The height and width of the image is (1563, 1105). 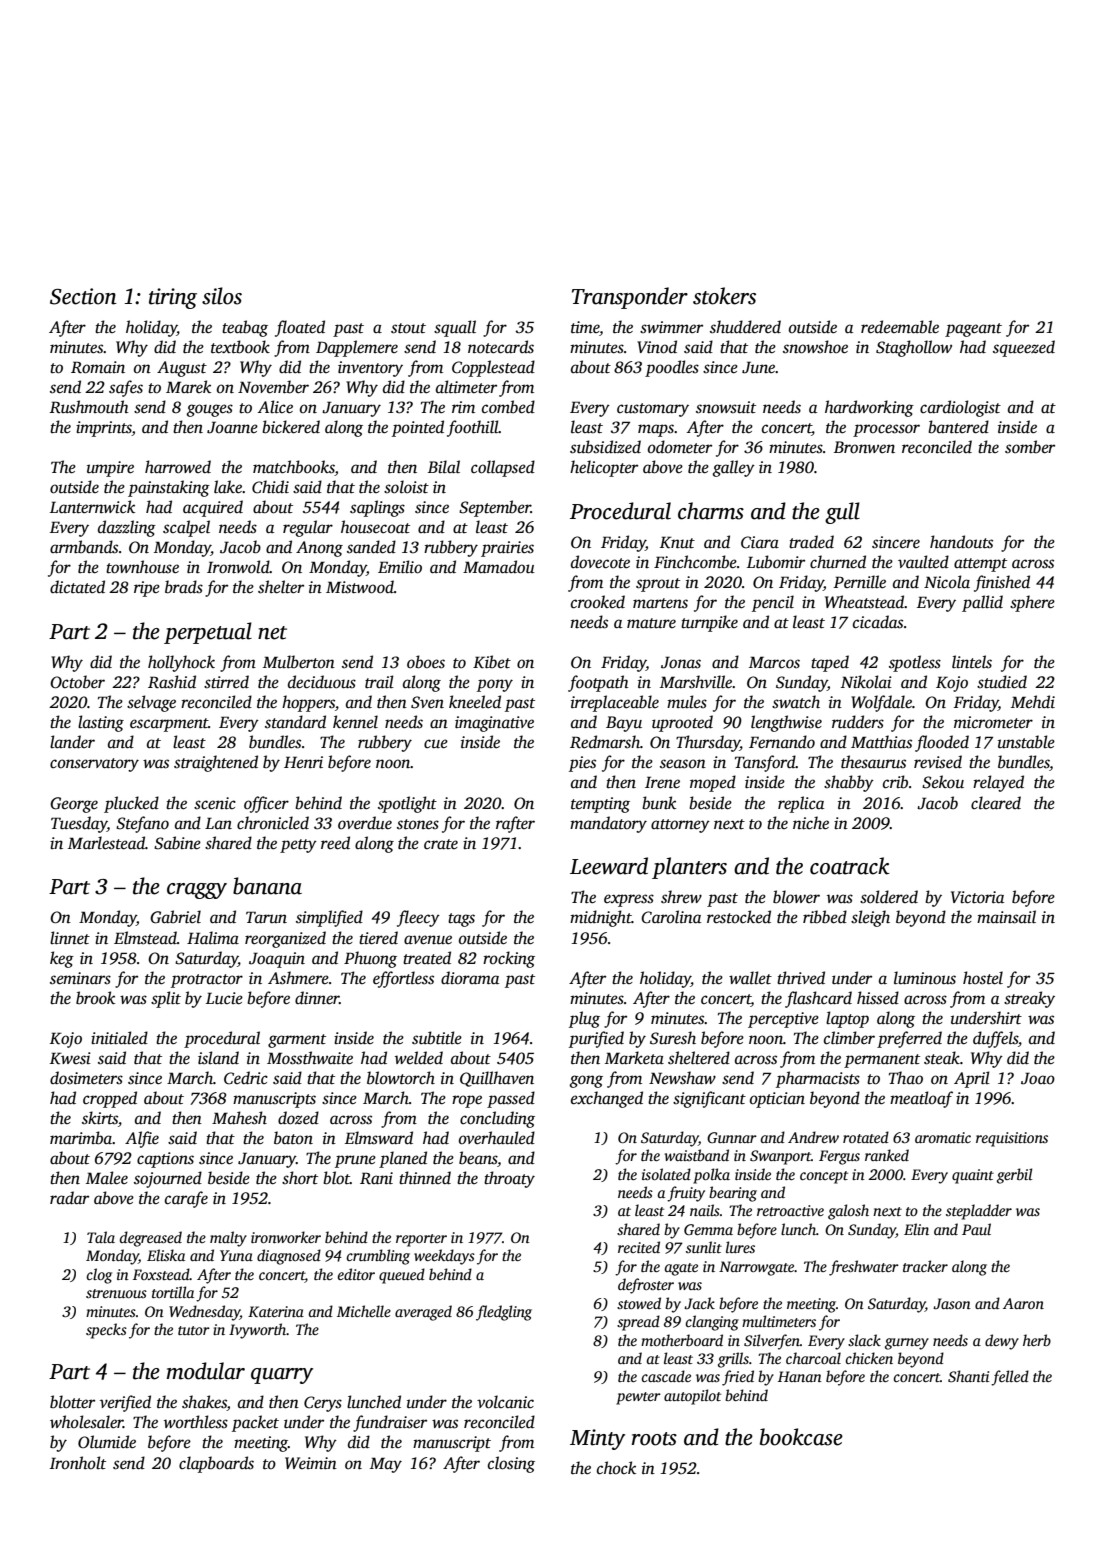 What do you see at coordinates (370, 369) in the image?
I see `inventory` at bounding box center [370, 369].
